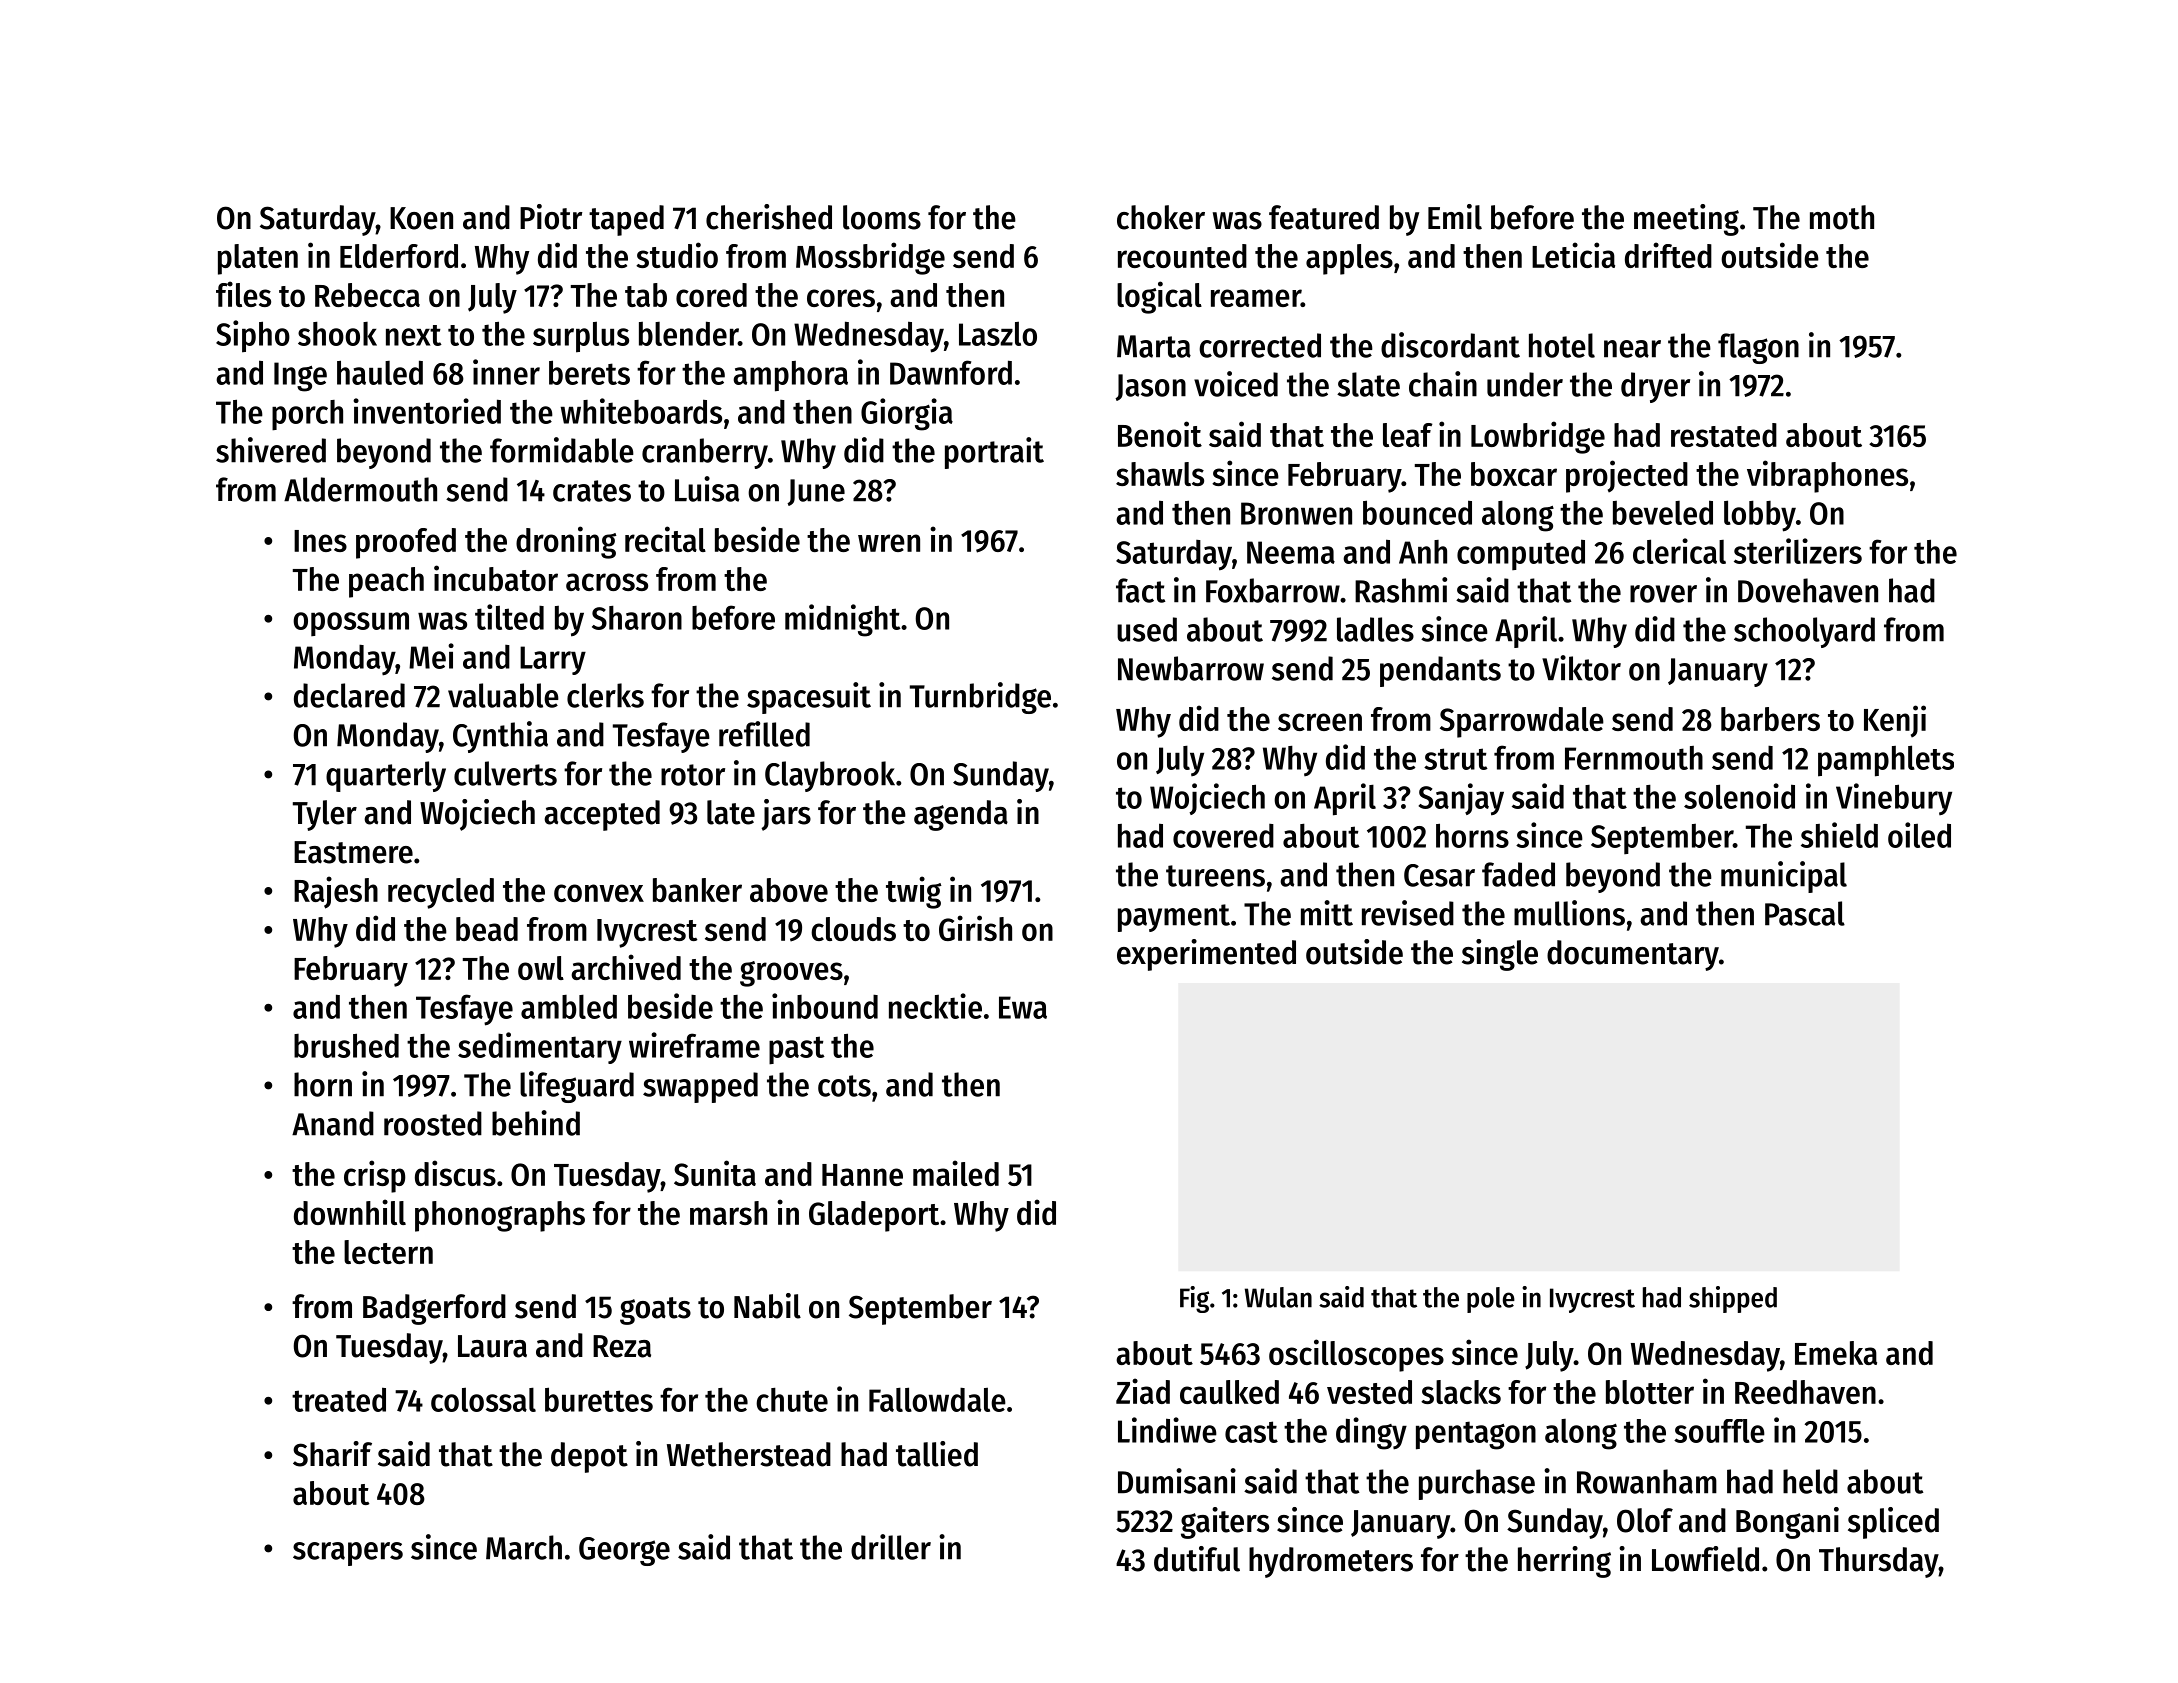 The width and height of the screenshot is (2178, 1683). What do you see at coordinates (961, 815) in the screenshot?
I see `agenda` at bounding box center [961, 815].
